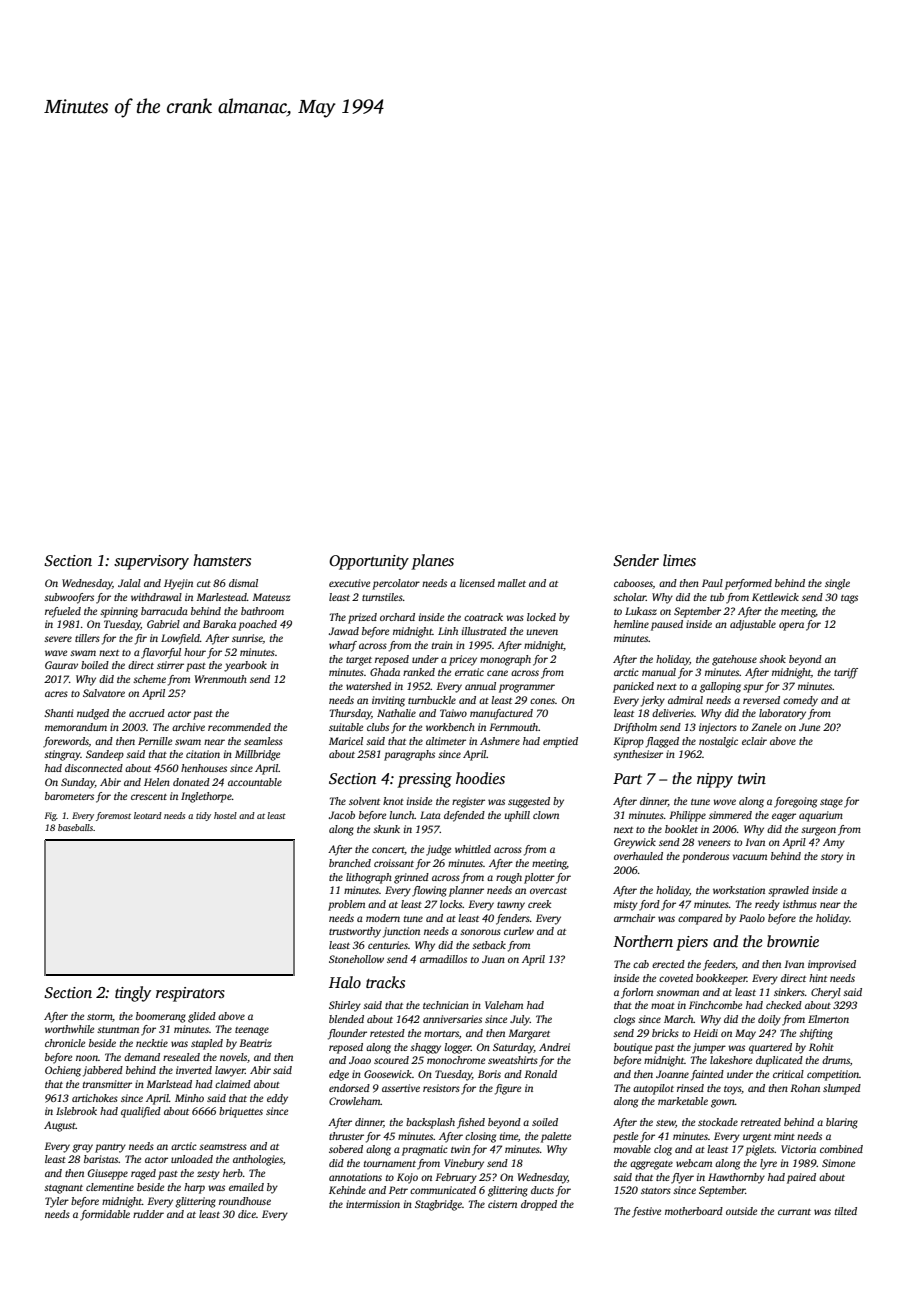  I want to click on slumped, so click(842, 1089).
